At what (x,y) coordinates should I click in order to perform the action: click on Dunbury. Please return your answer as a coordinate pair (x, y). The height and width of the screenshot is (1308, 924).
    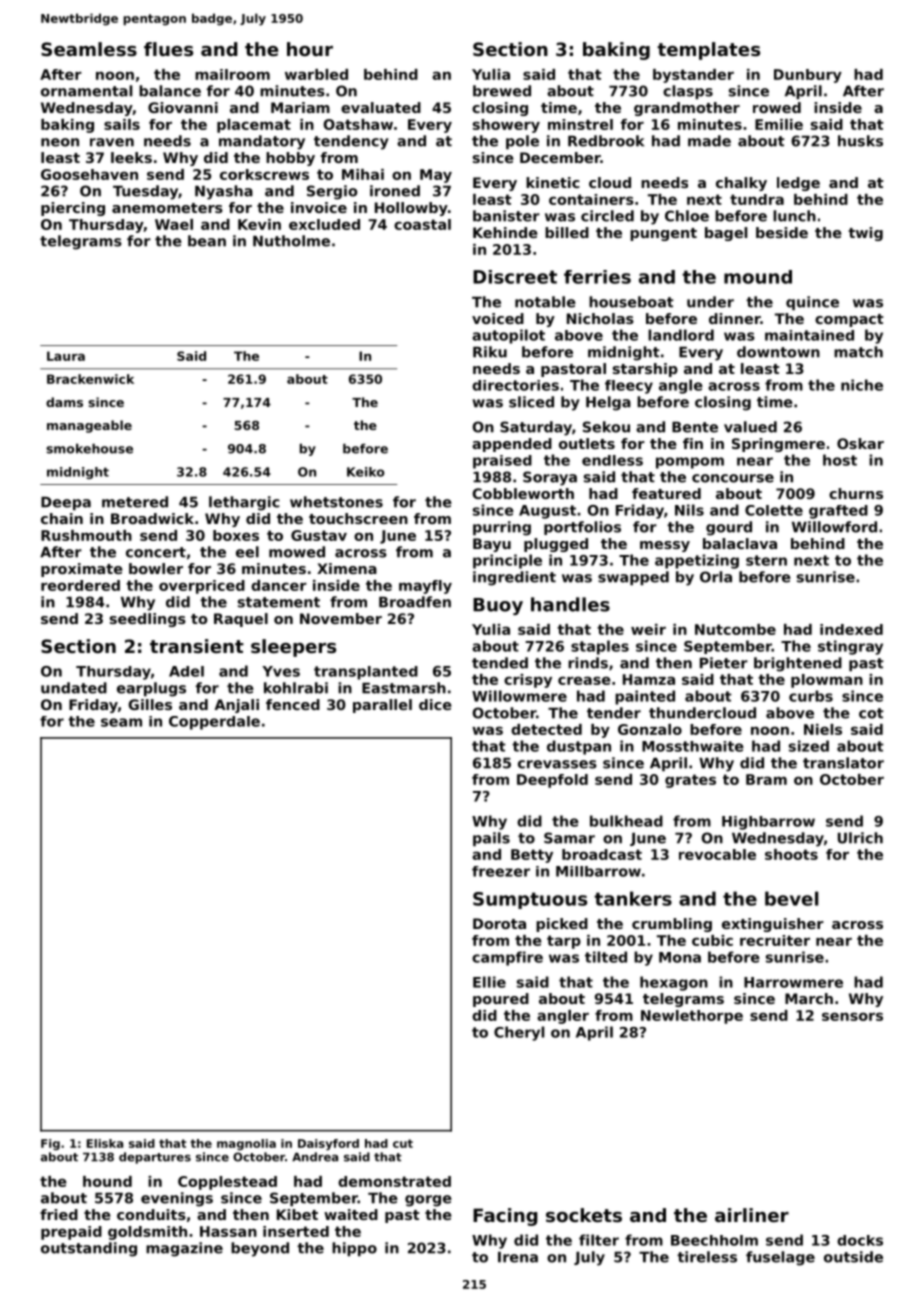
    Looking at the image, I should click on (808, 76).
